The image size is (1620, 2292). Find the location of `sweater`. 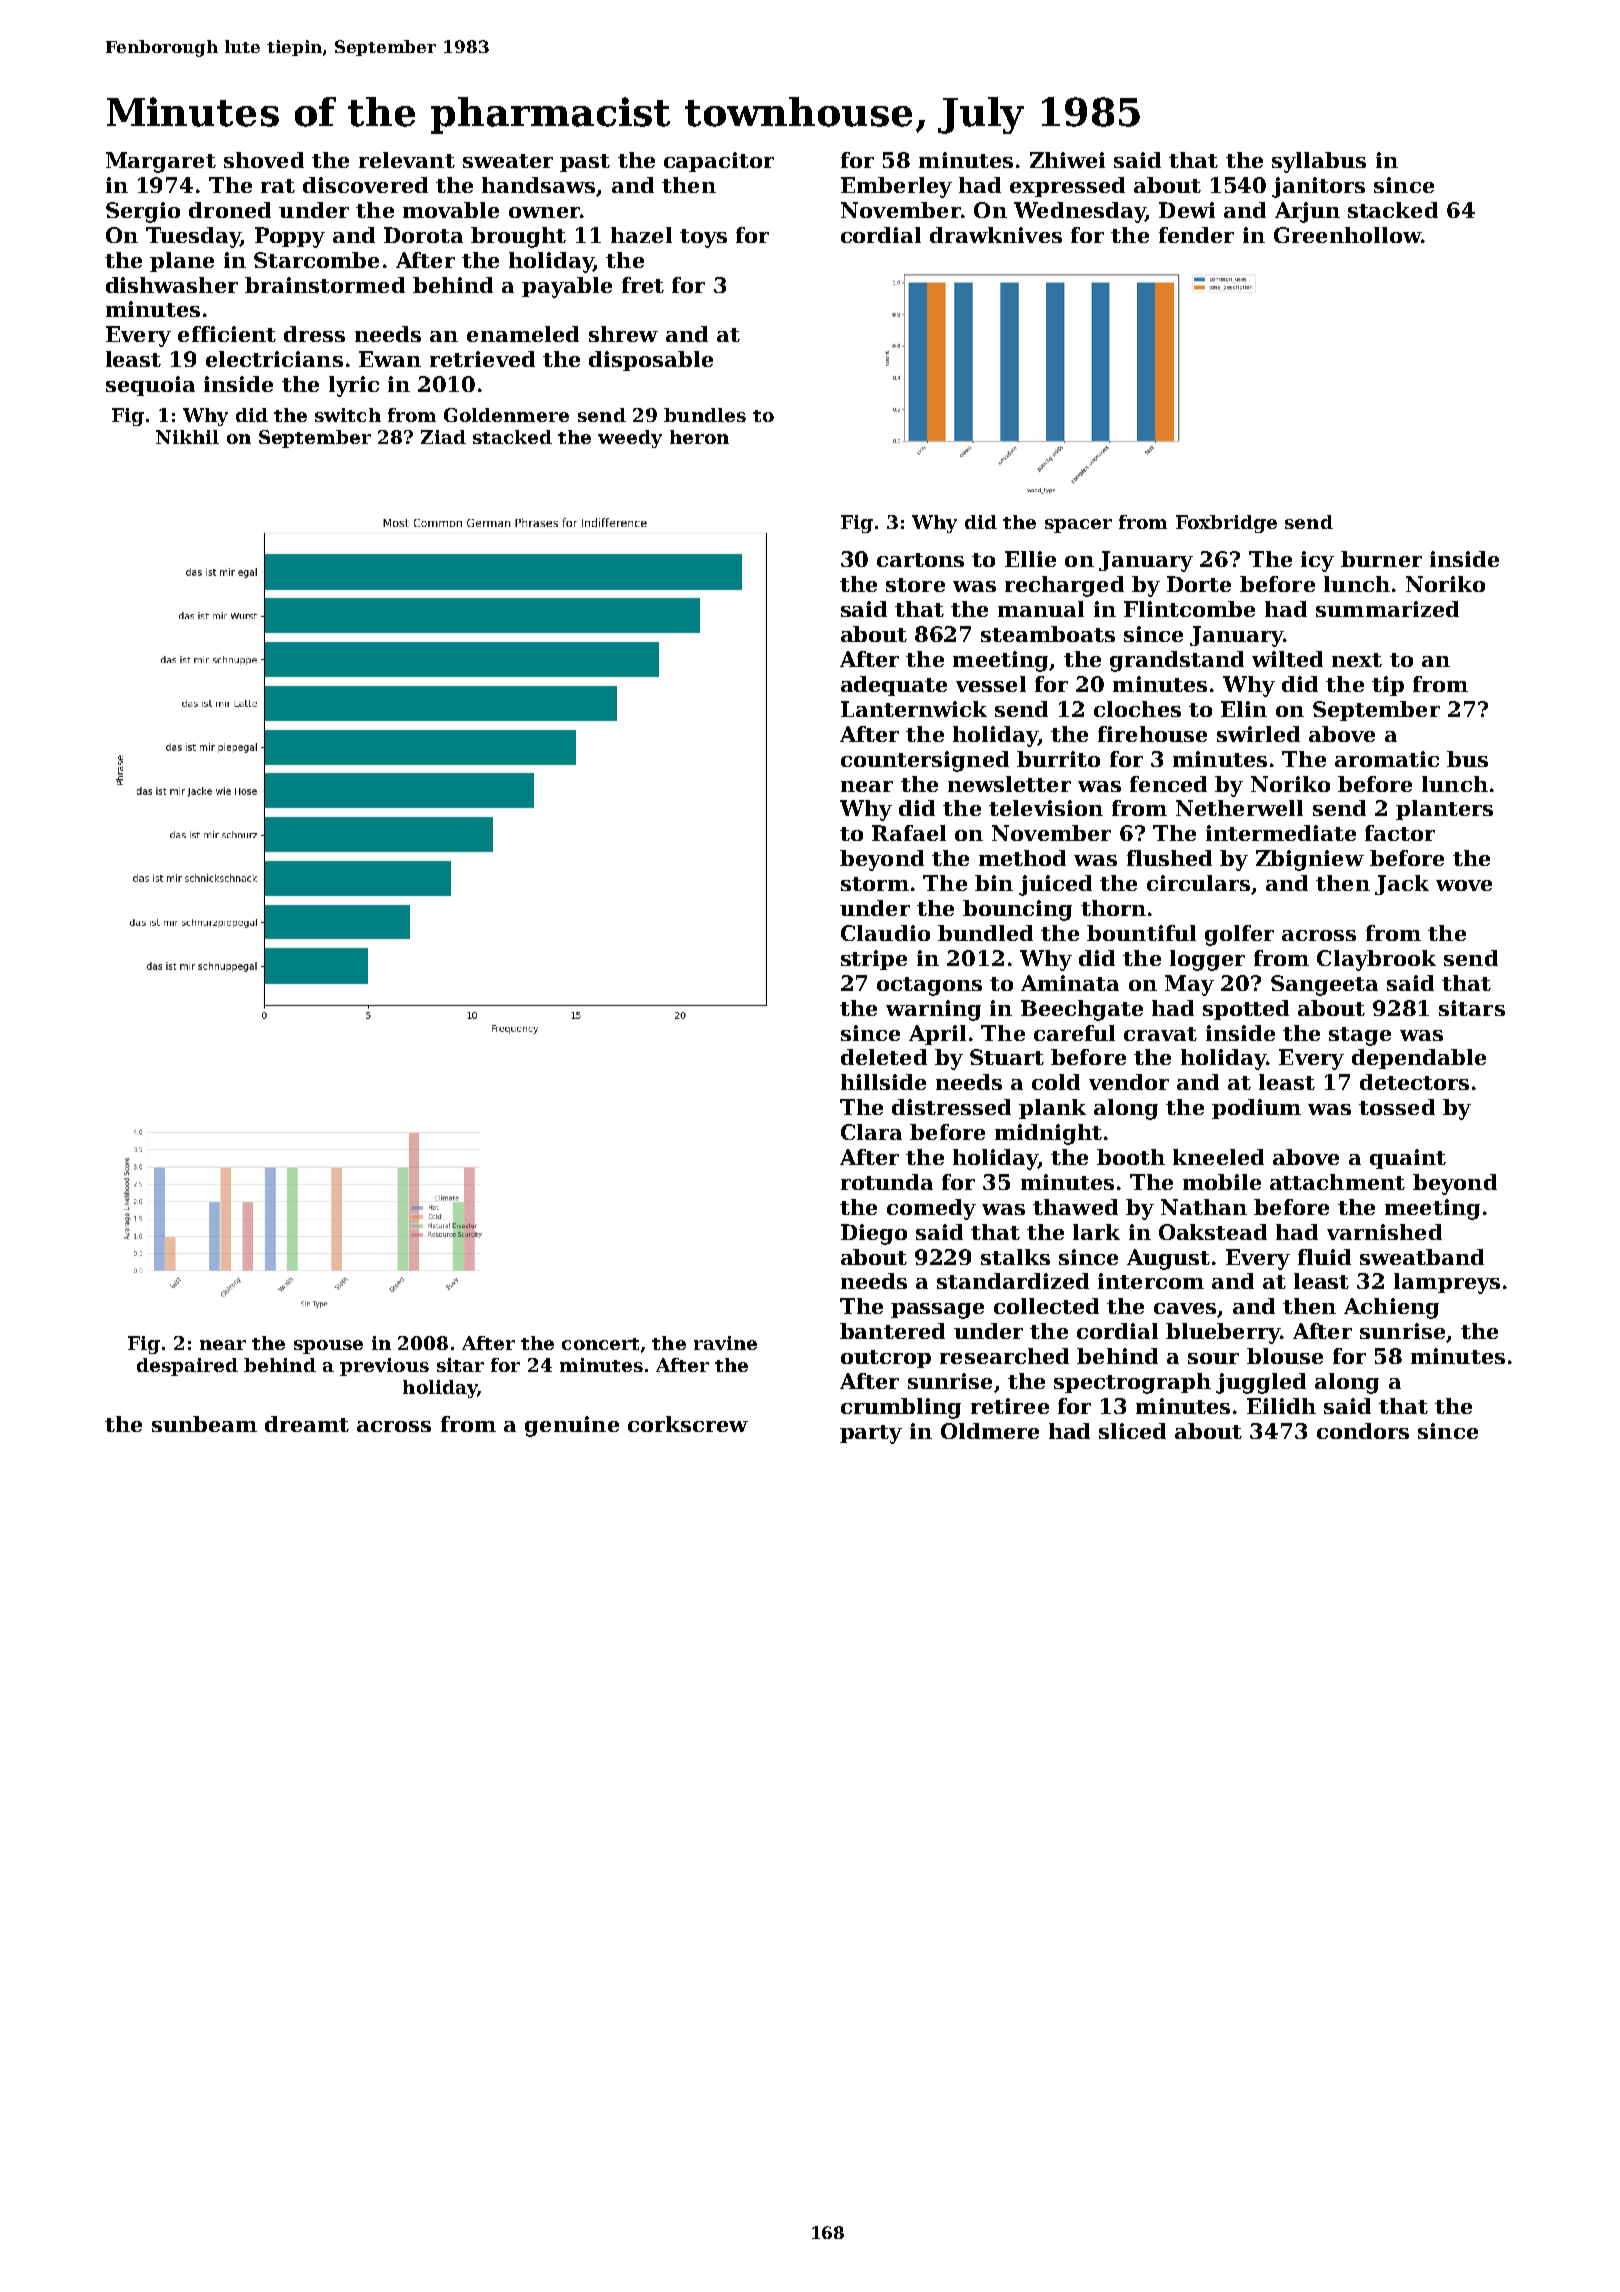

sweater is located at coordinates (508, 161).
